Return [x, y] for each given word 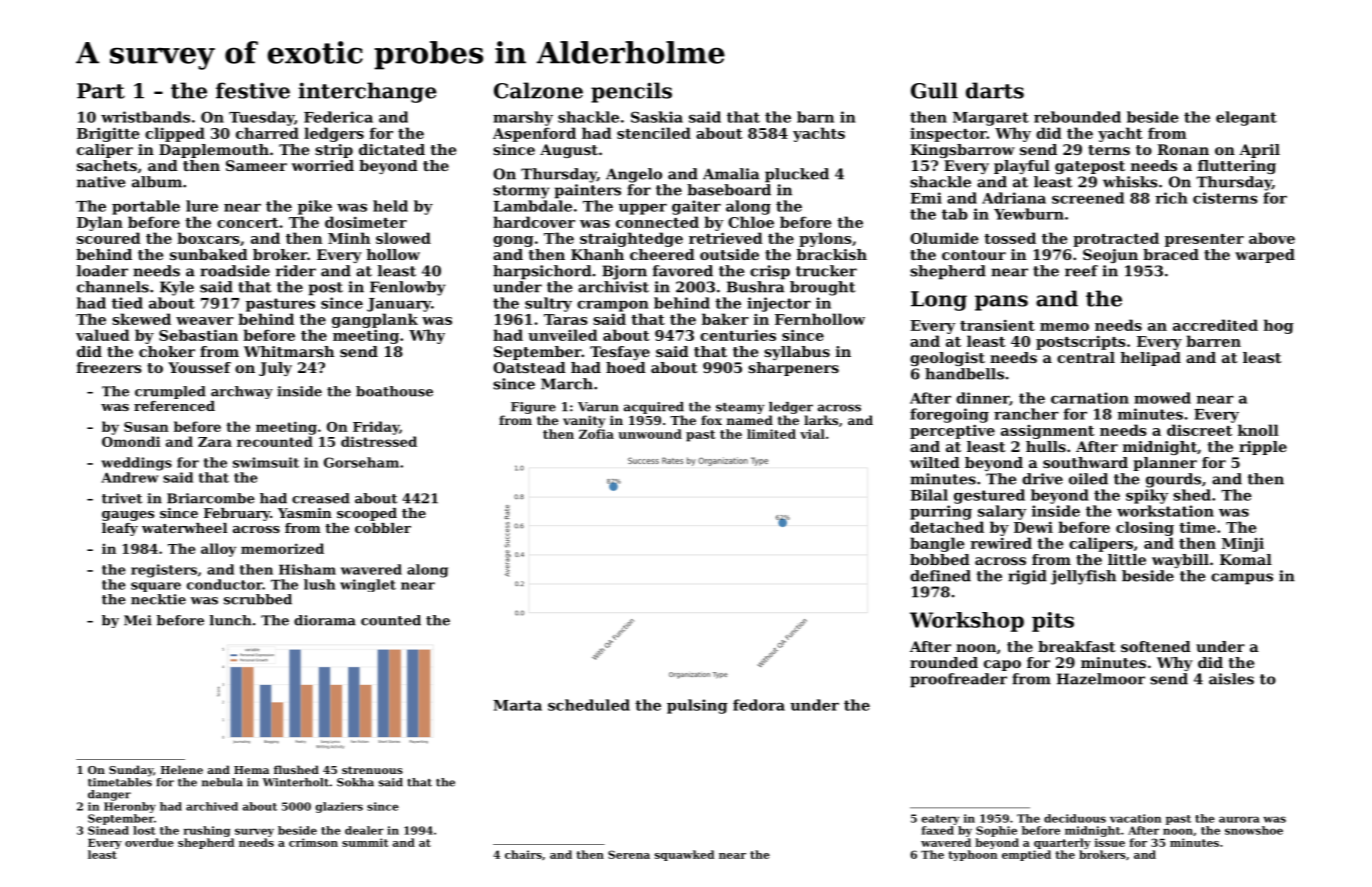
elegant [1246, 118]
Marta [517, 705]
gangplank [375, 320]
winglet [368, 585]
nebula [222, 782]
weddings [136, 464]
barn [815, 117]
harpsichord [542, 272]
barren [1213, 341]
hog [1279, 326]
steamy [740, 408]
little [1127, 559]
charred [267, 133]
